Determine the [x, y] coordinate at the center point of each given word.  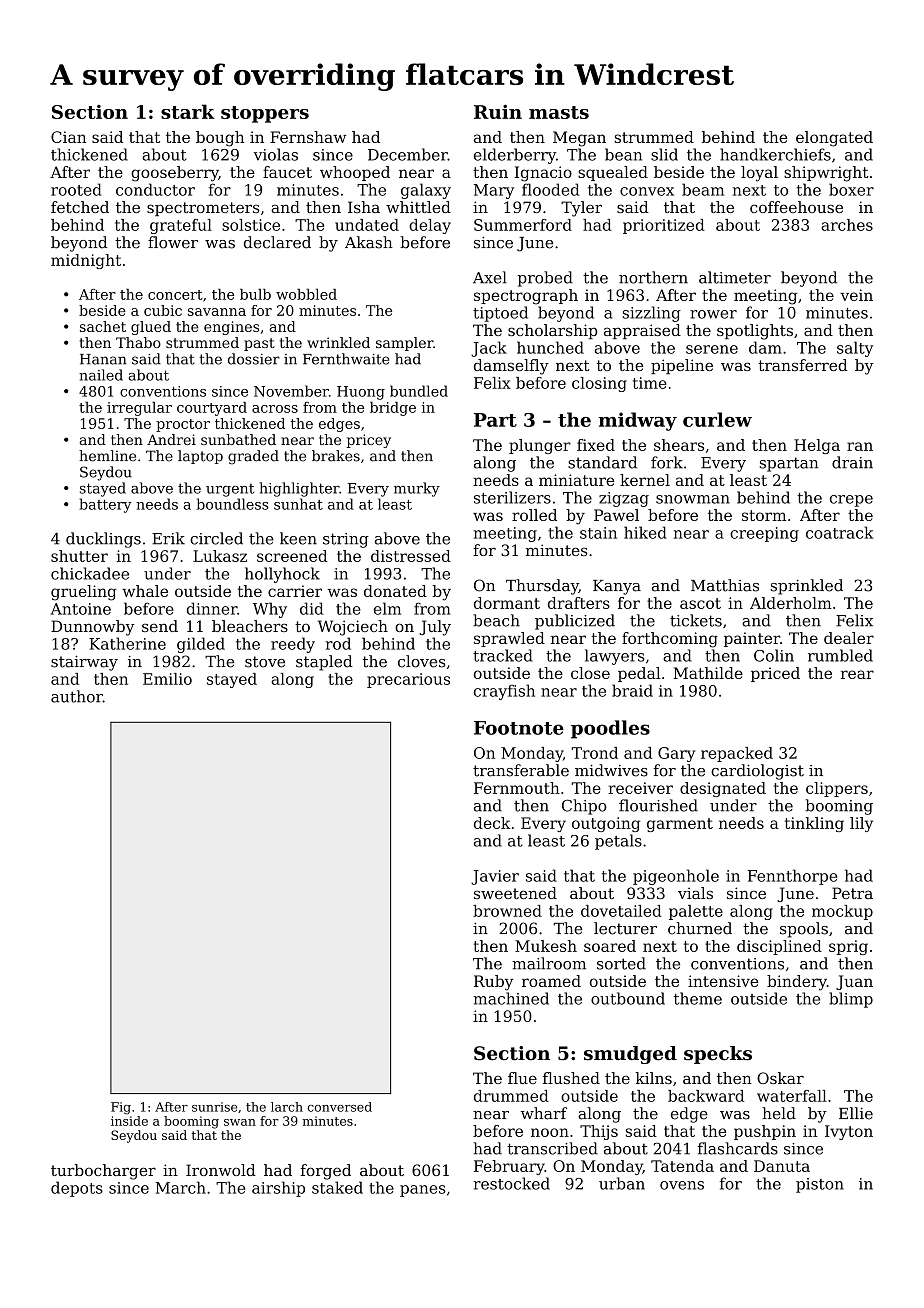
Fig [121, 1108]
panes [423, 1191]
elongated [834, 139]
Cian [69, 137]
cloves [421, 661]
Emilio [167, 679]
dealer [849, 638]
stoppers [265, 114]
